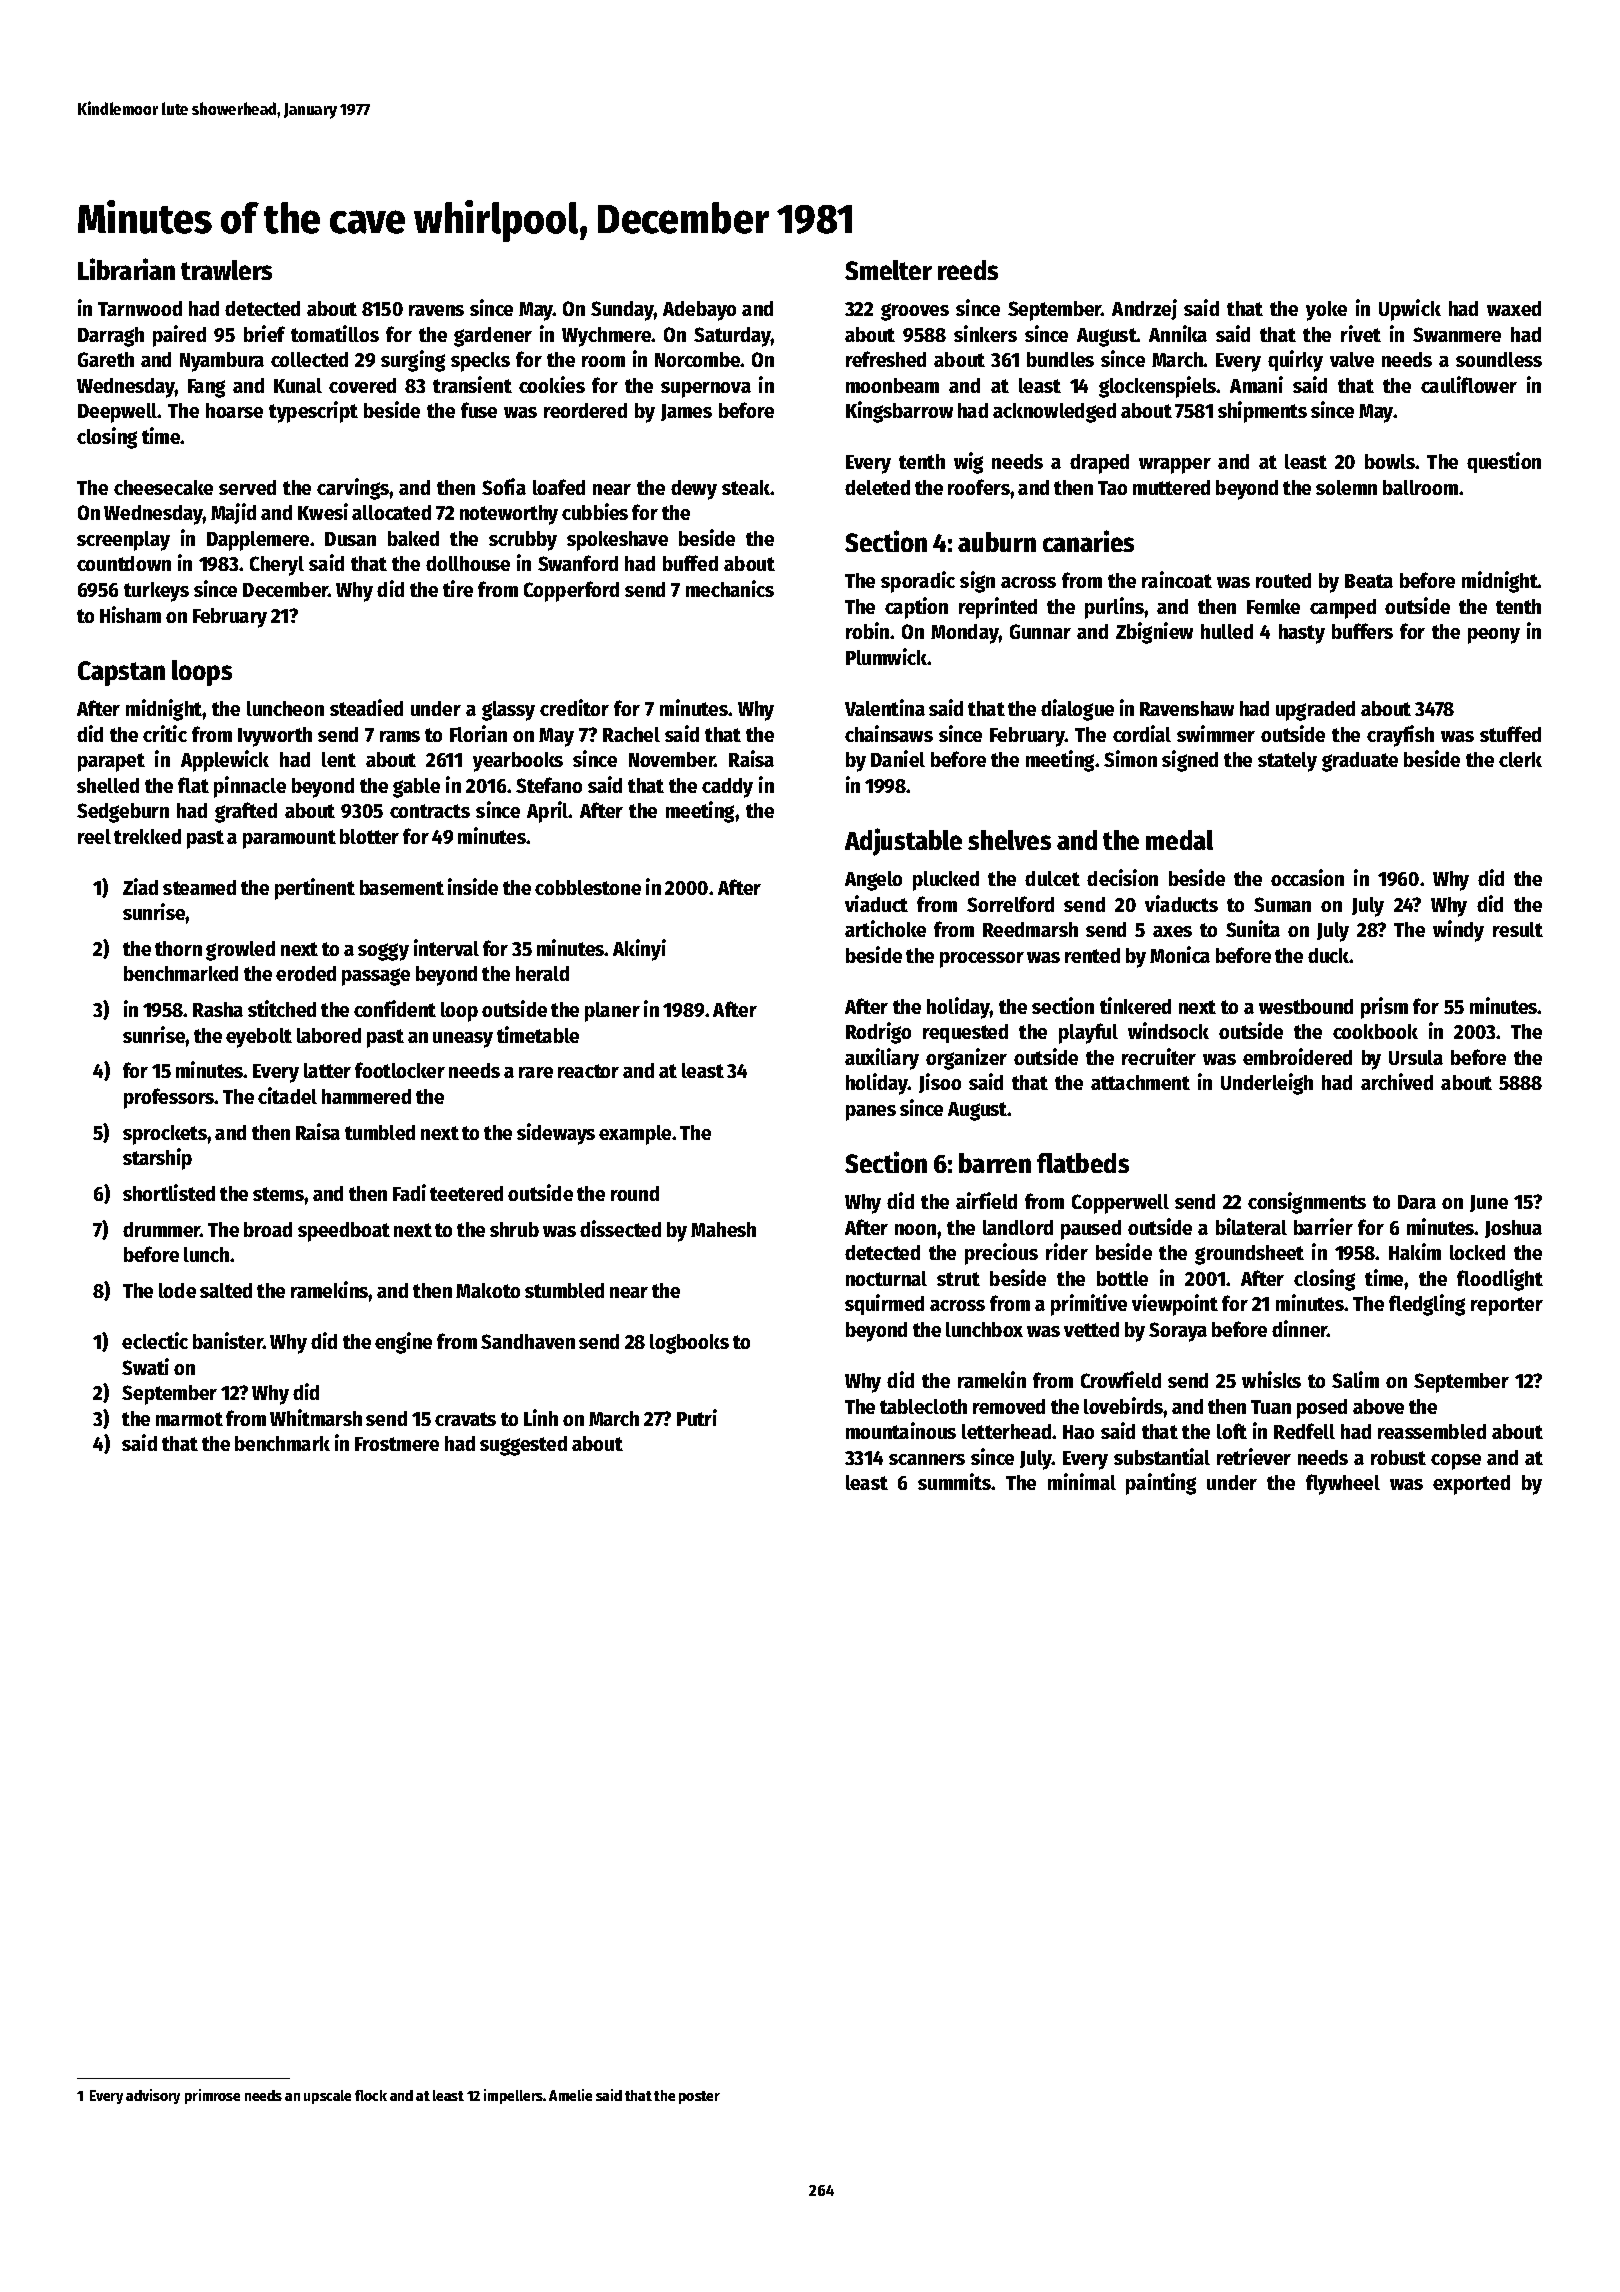 The height and width of the document is (2292, 1620). Describe the element at coordinates (327, 2097) in the document. I see `upscale` at that location.
